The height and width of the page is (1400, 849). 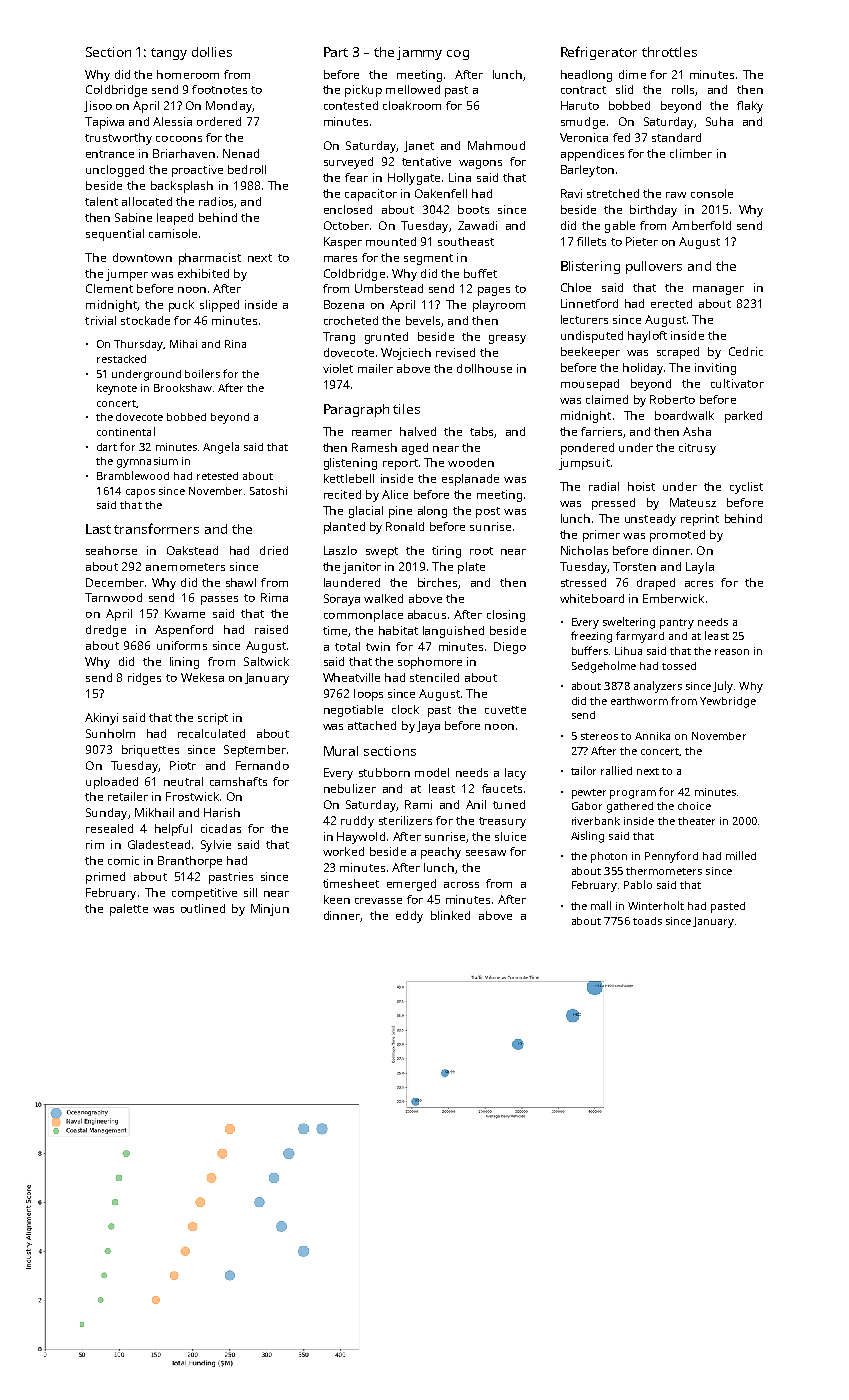 I want to click on Oakstead, so click(x=192, y=550).
